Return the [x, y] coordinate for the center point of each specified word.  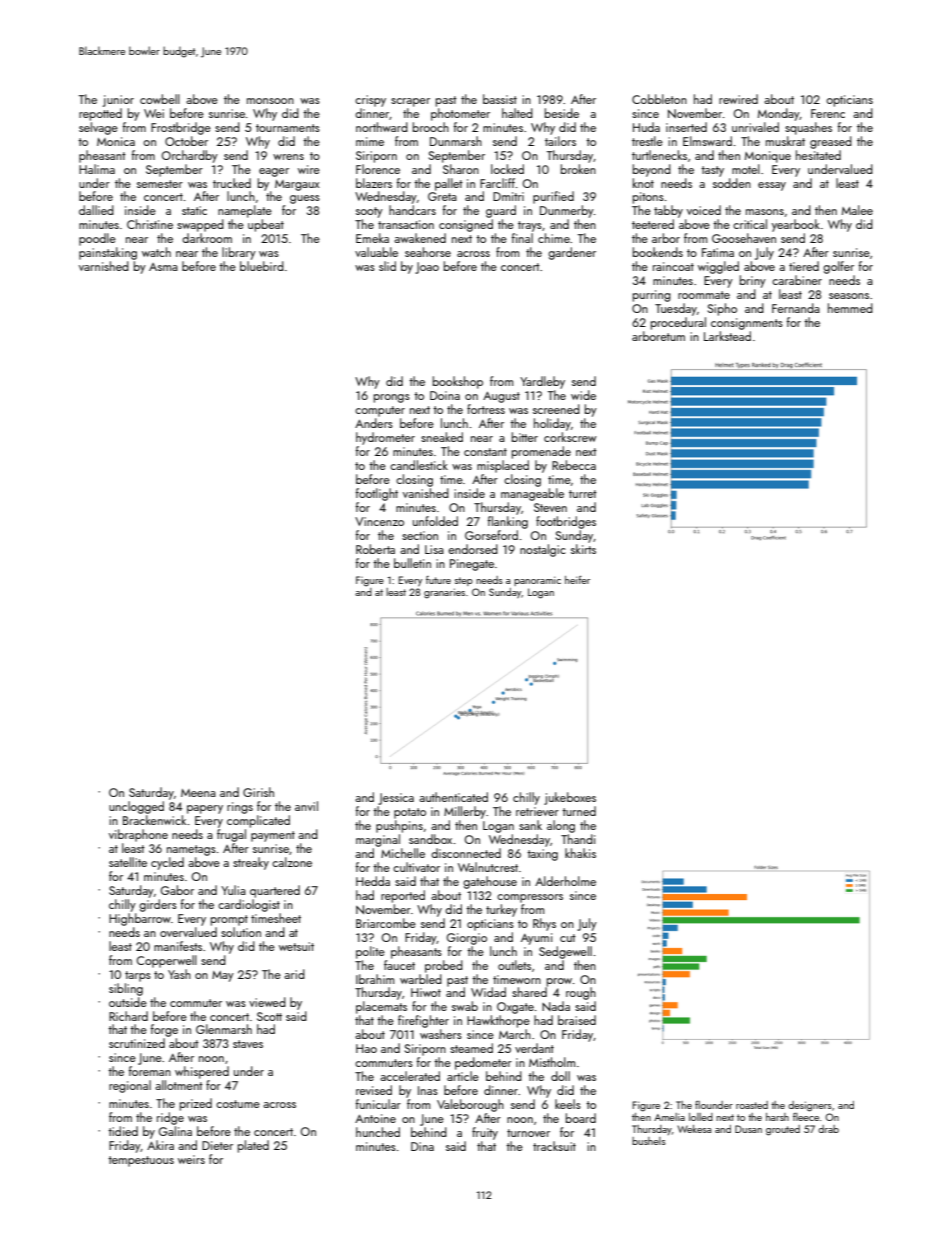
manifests [178, 946]
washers [441, 1034]
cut [568, 938]
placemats [381, 1007]
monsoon [270, 101]
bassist [500, 99]
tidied [123, 1131]
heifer [577, 580]
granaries [444, 593]
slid [387, 266]
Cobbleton [659, 99]
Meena [198, 793]
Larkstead [727, 336]
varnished [104, 266]
